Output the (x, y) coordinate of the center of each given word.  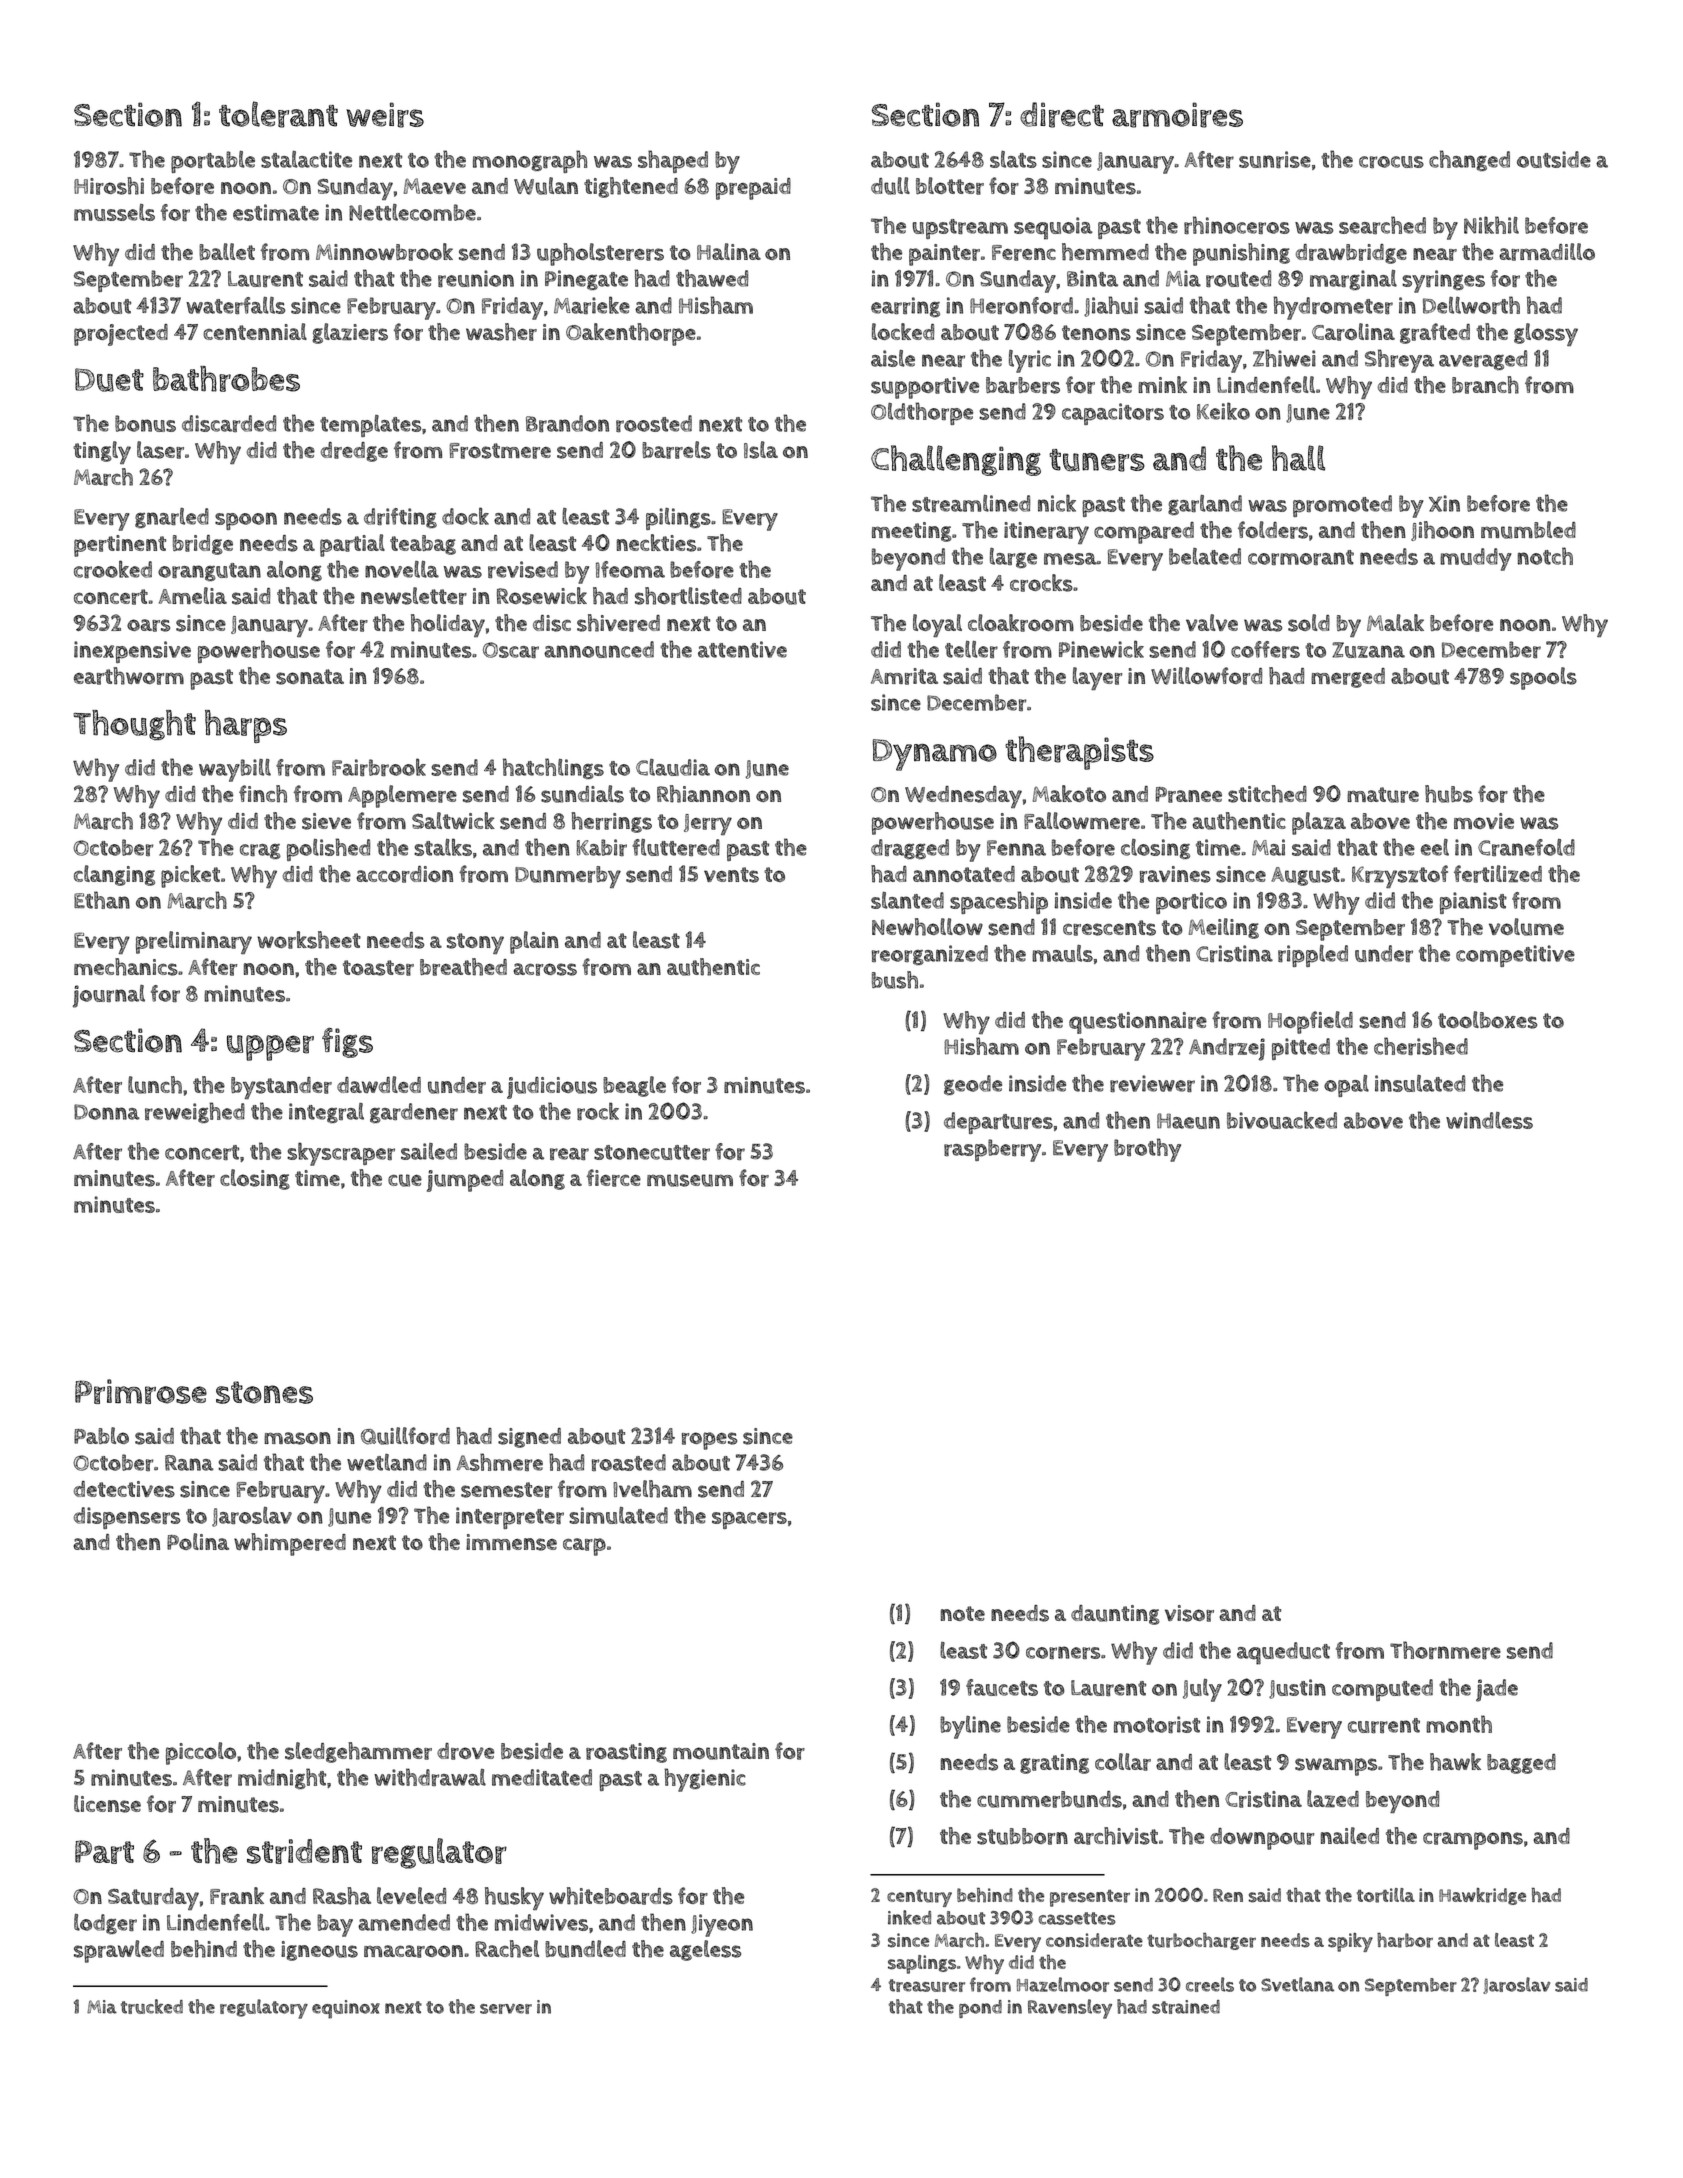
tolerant (278, 114)
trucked (152, 2006)
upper (270, 1048)
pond (980, 2009)
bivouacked (1282, 1120)
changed (1469, 161)
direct (1062, 115)
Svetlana (1297, 1984)
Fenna (1016, 848)
